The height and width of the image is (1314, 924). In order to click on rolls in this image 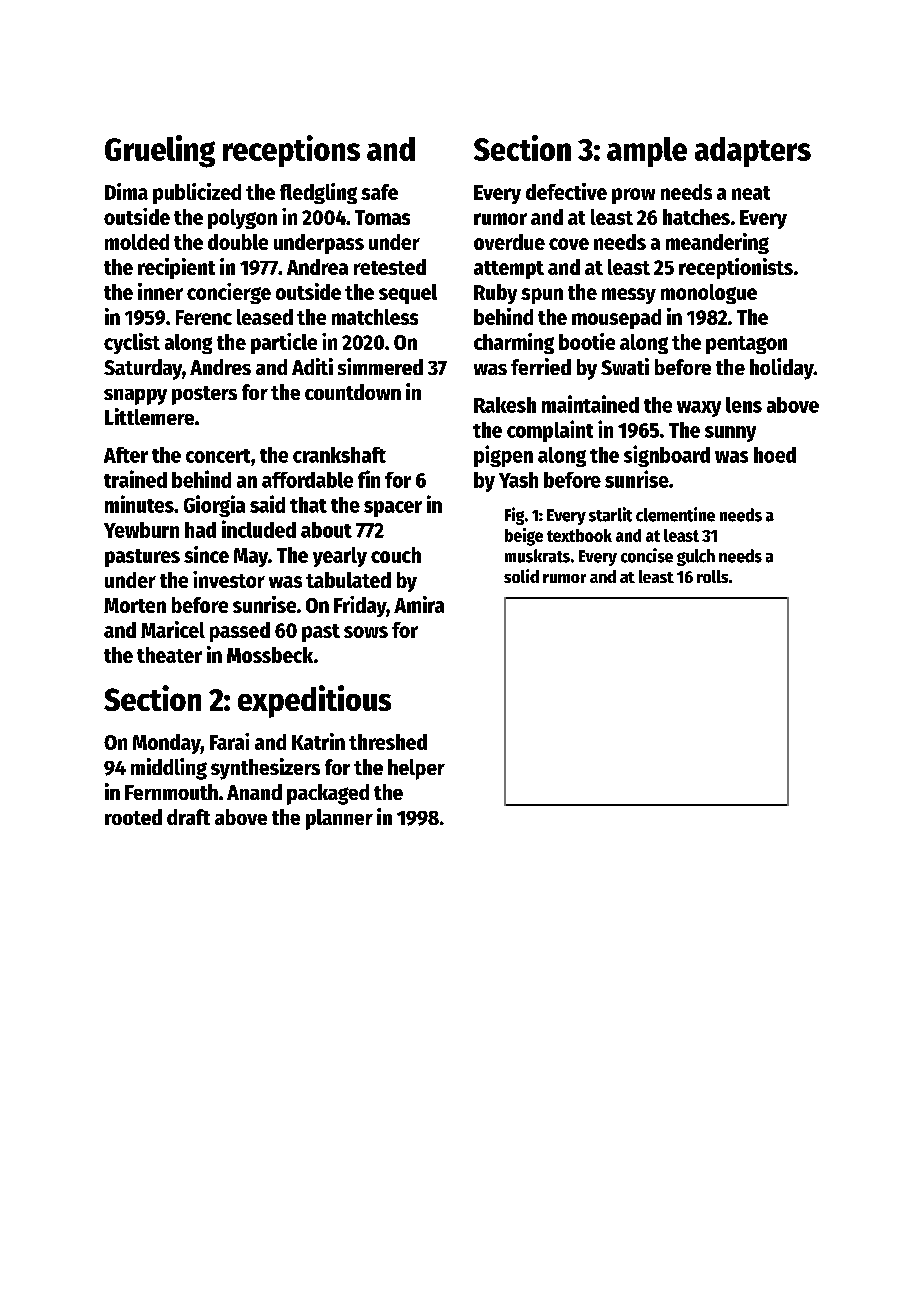, I will do `click(712, 576)`.
